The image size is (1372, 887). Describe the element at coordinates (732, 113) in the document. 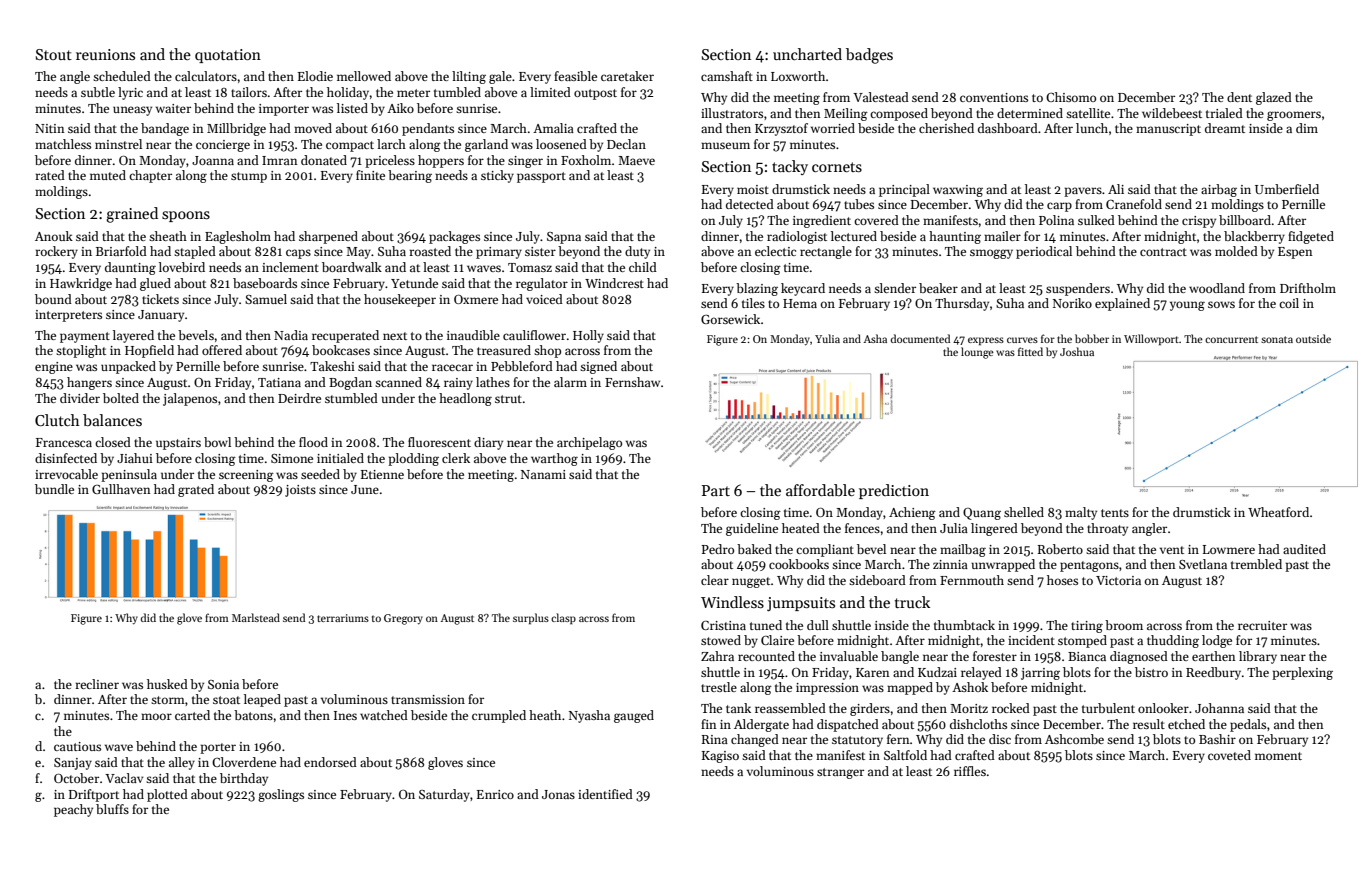

I see `illustrators` at that location.
